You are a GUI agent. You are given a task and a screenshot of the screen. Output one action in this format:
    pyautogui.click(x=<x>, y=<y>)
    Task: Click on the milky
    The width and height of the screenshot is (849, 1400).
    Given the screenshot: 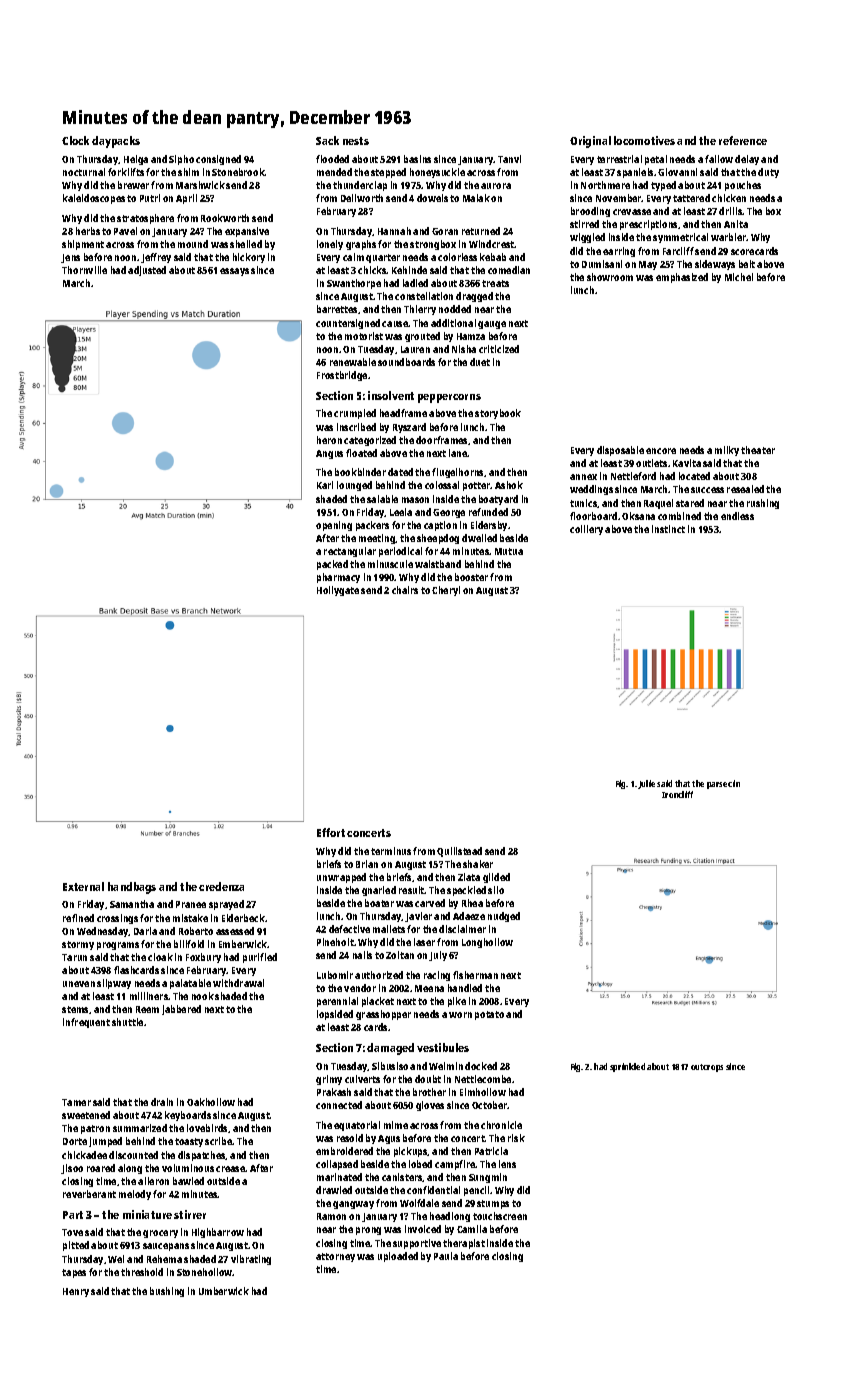 What is the action you would take?
    pyautogui.click(x=727, y=451)
